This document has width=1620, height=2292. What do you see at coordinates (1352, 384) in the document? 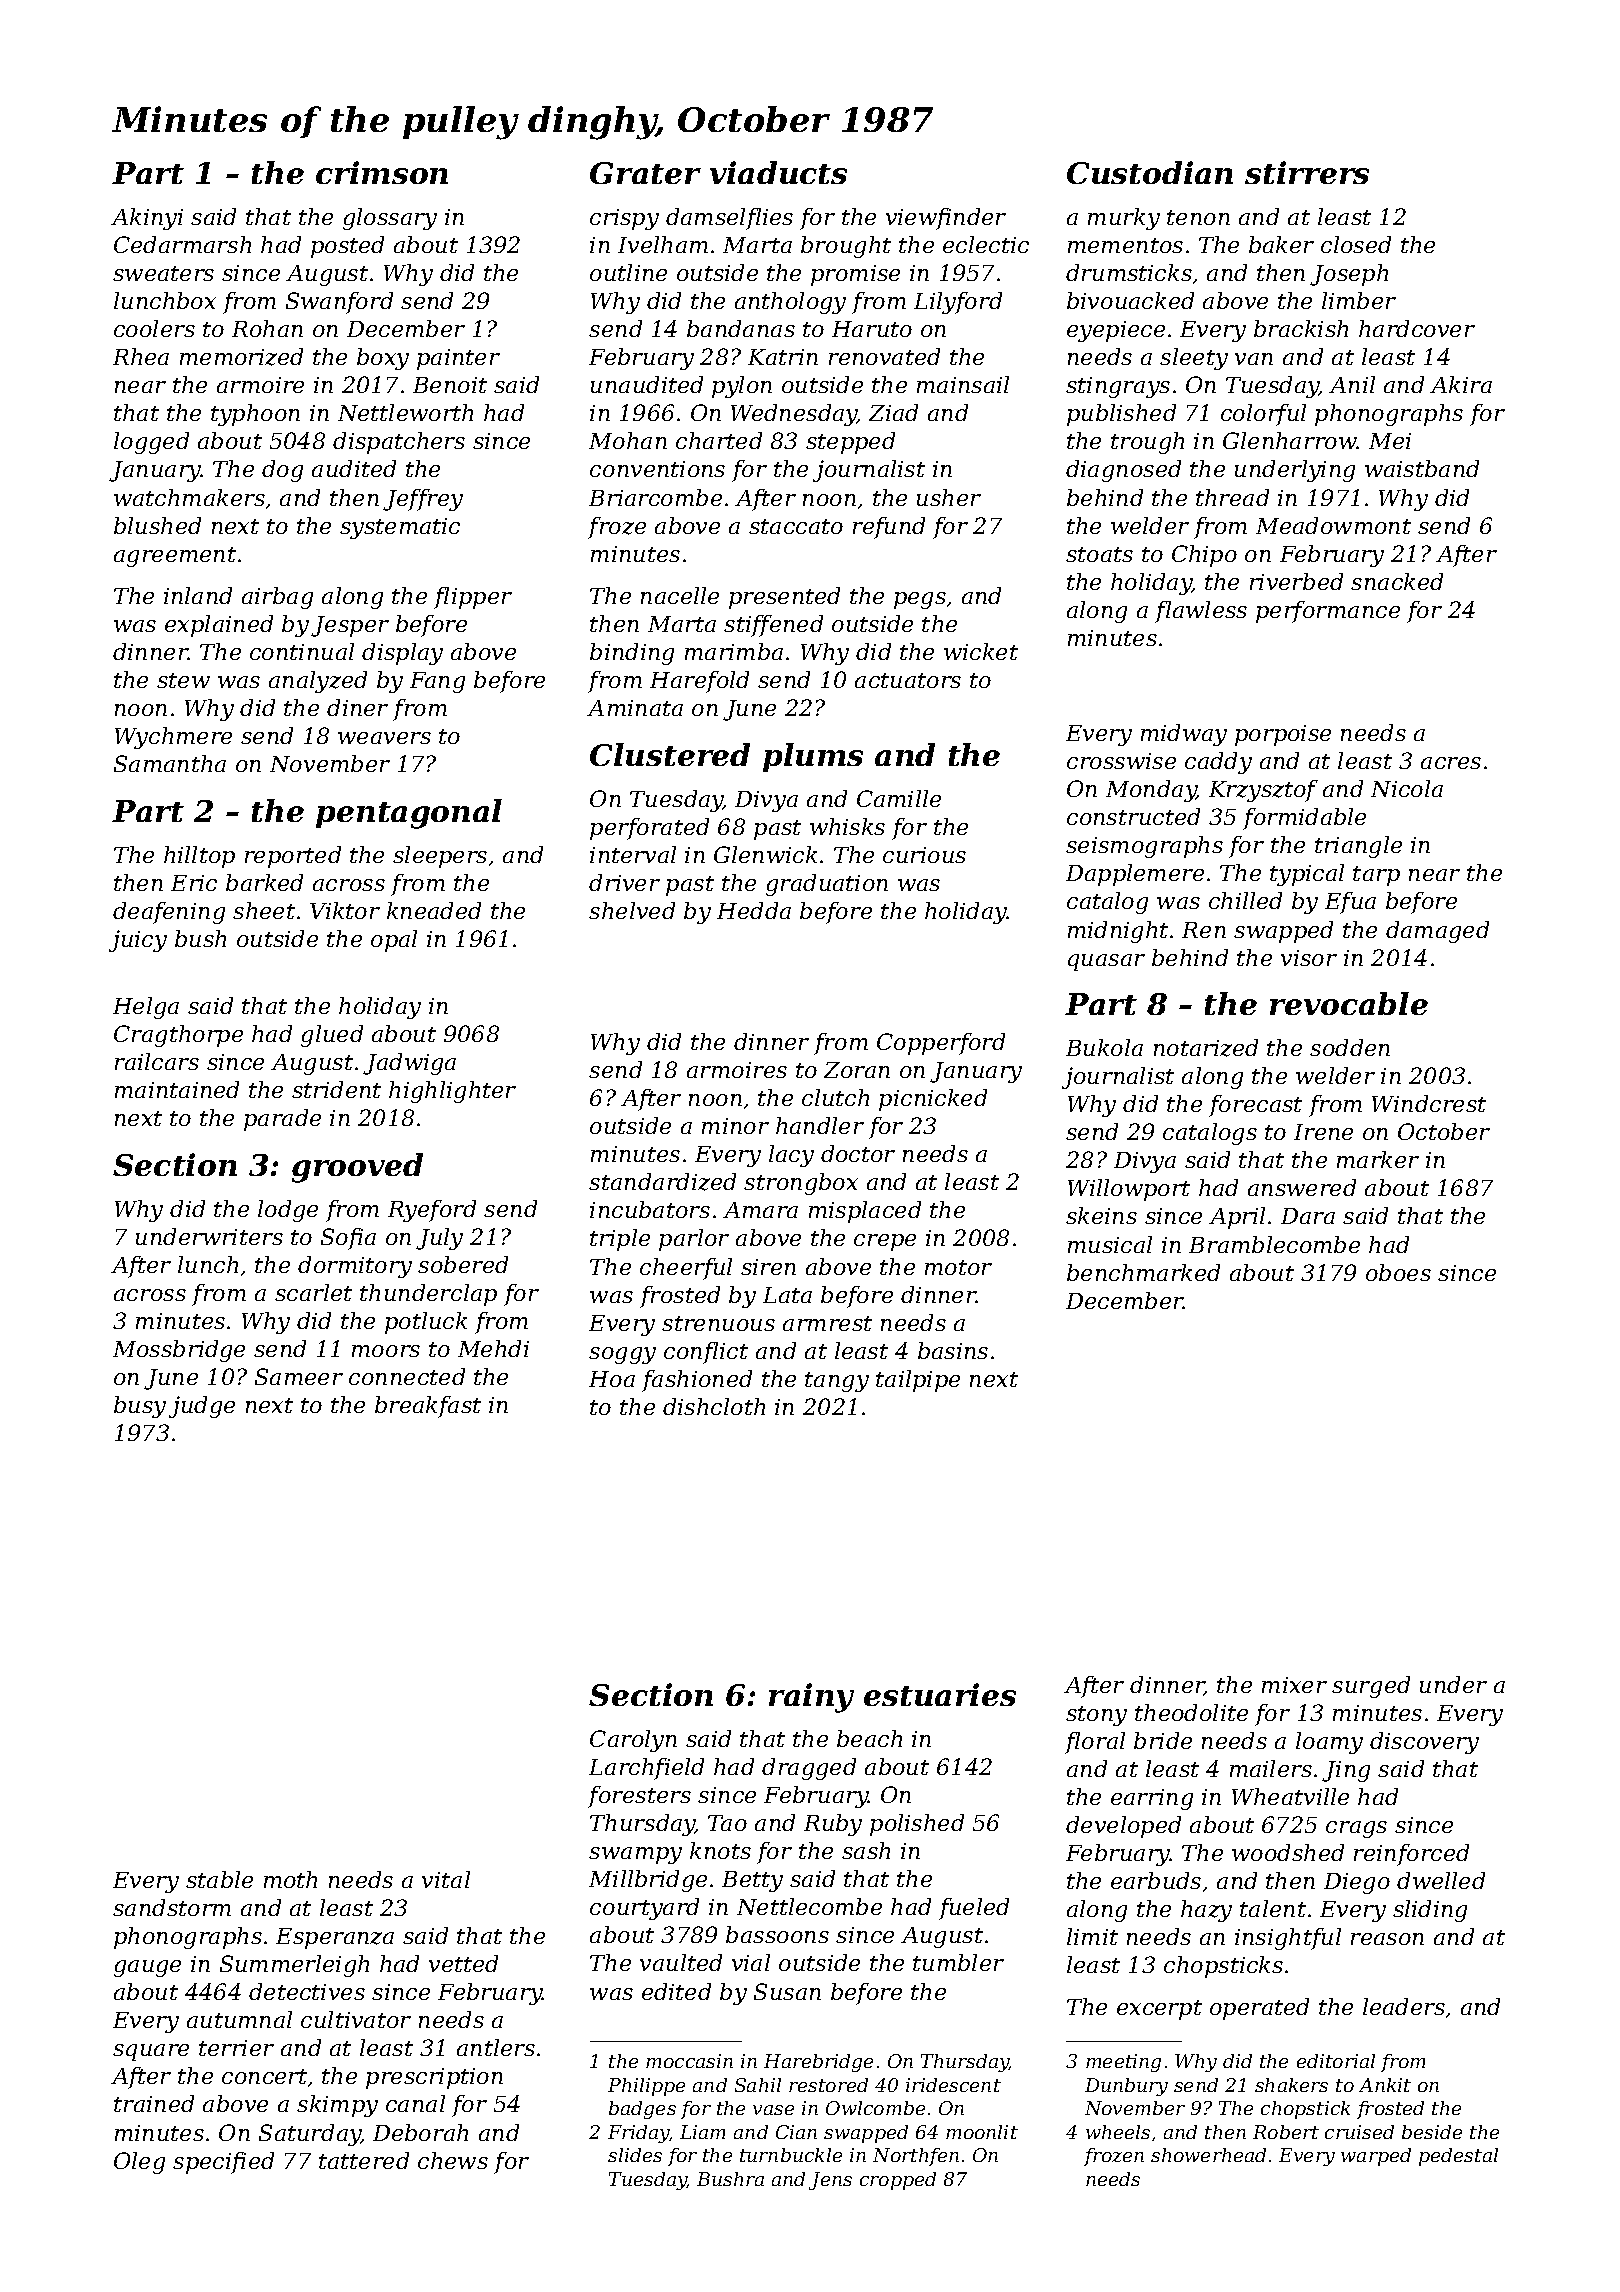
I see `Anil` at bounding box center [1352, 384].
